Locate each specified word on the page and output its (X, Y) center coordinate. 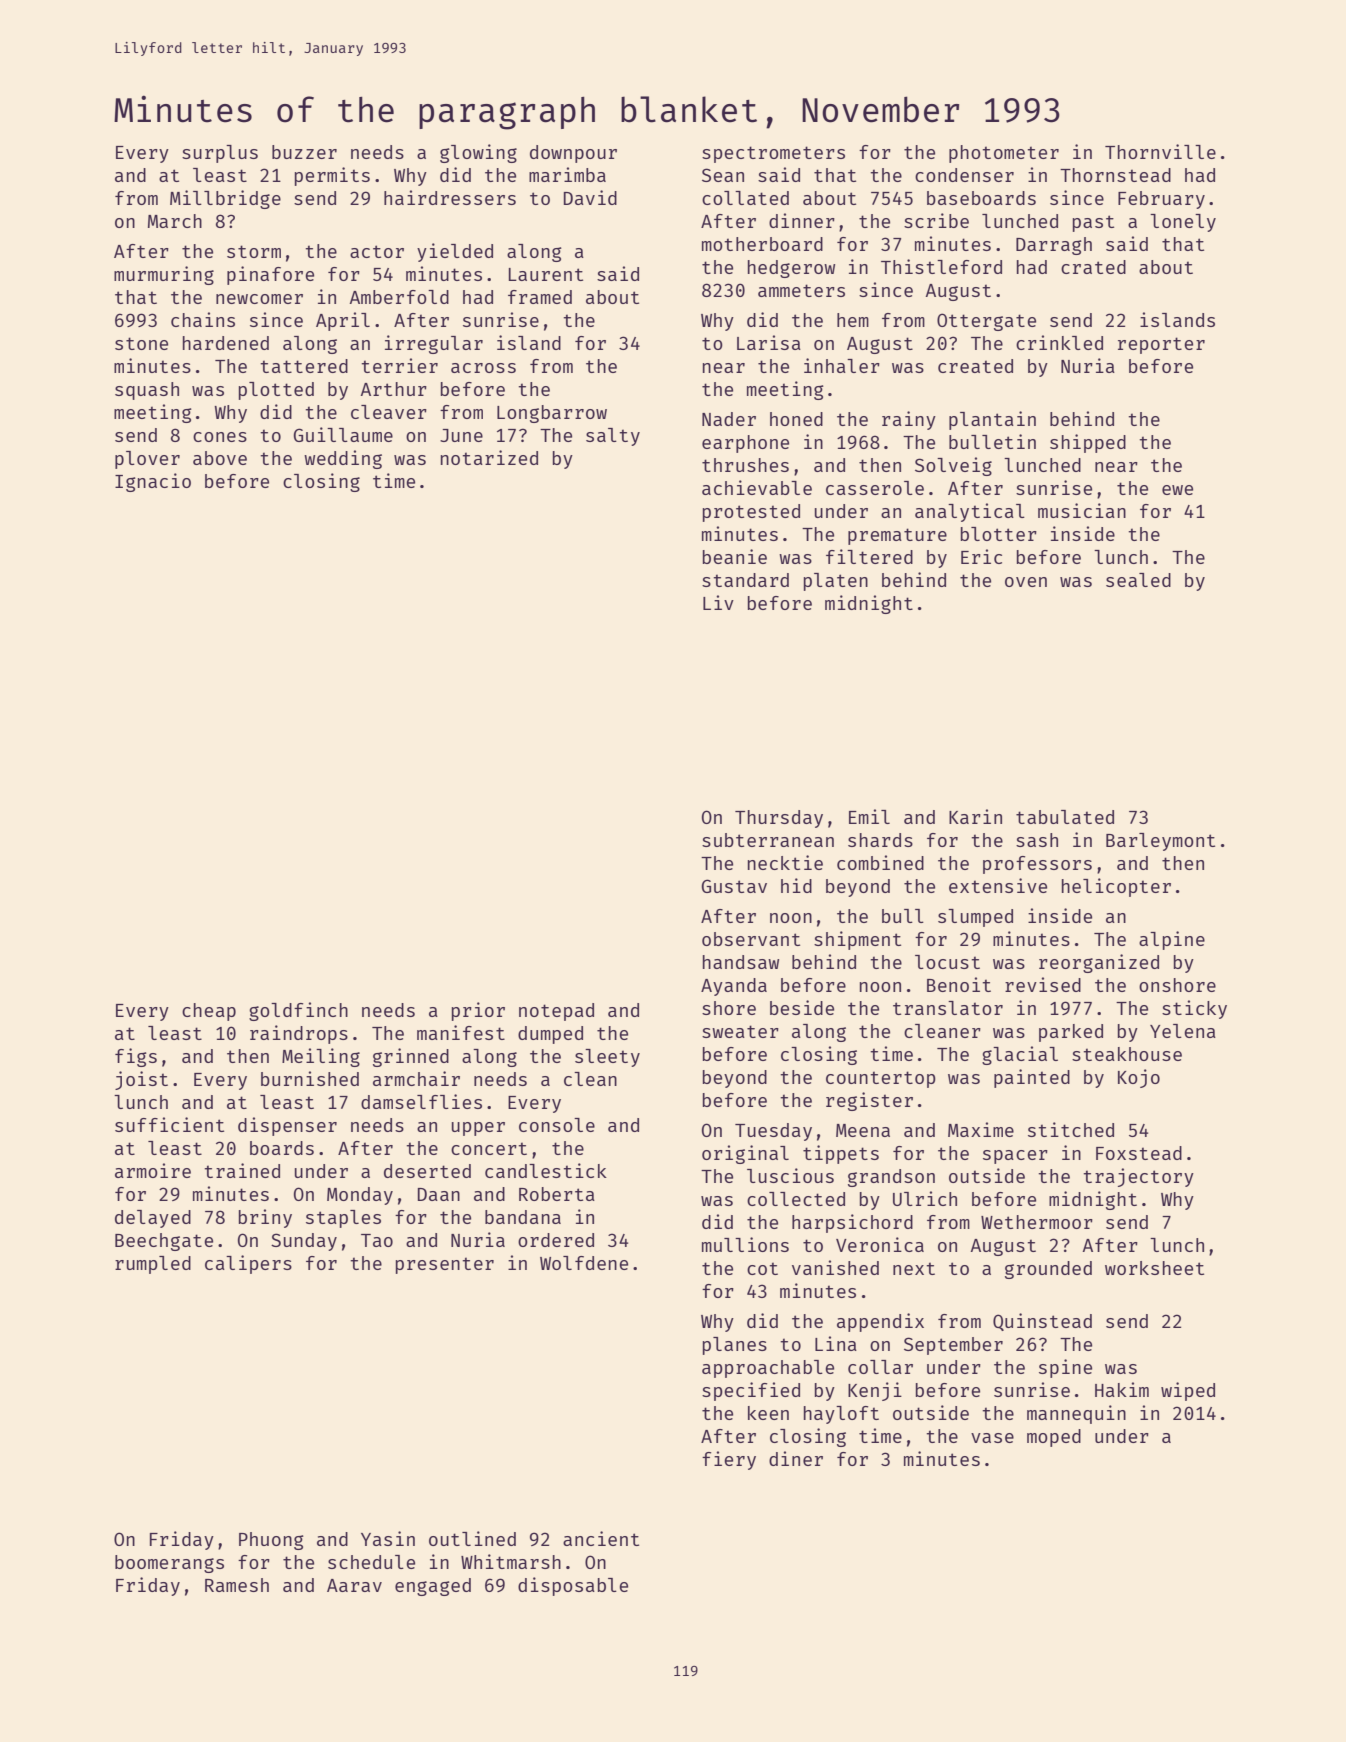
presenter (445, 1266)
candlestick (546, 1170)
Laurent (546, 274)
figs (136, 1057)
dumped (550, 1035)
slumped (975, 918)
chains (203, 319)
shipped (1088, 443)
